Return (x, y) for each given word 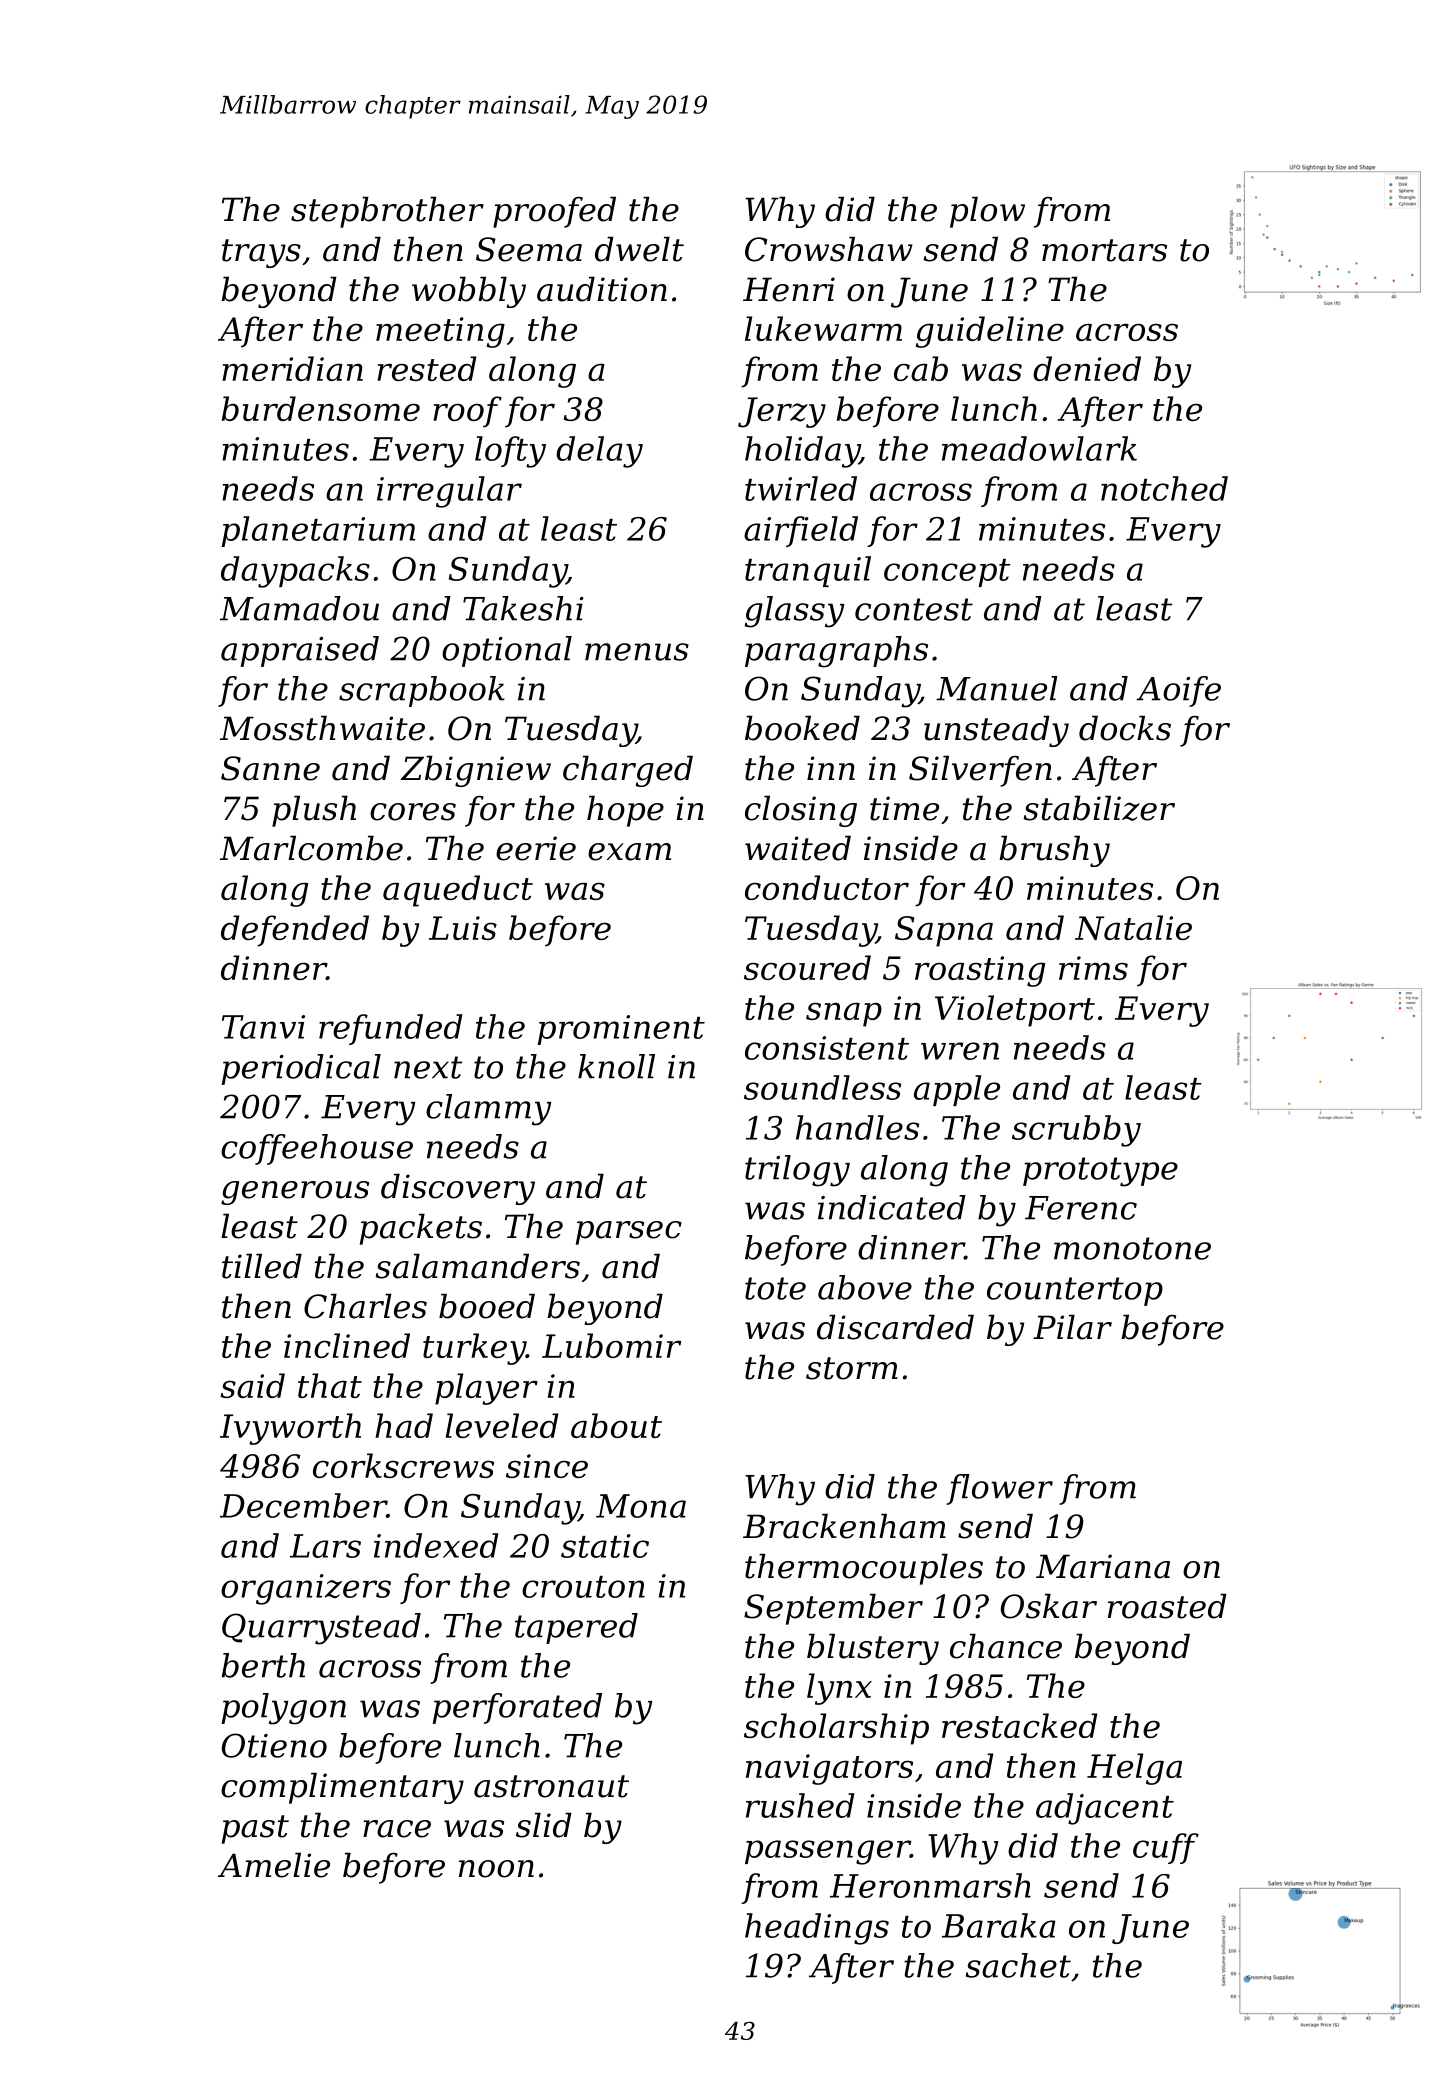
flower (999, 1489)
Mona (641, 1506)
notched (1164, 488)
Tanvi (263, 1027)
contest (914, 609)
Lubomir (611, 1345)
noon (496, 1869)
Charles (365, 1306)
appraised (300, 651)
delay (599, 452)
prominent (621, 1030)
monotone (1132, 1248)
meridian (292, 368)
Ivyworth (290, 1429)
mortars (1104, 250)
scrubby (1076, 1131)
